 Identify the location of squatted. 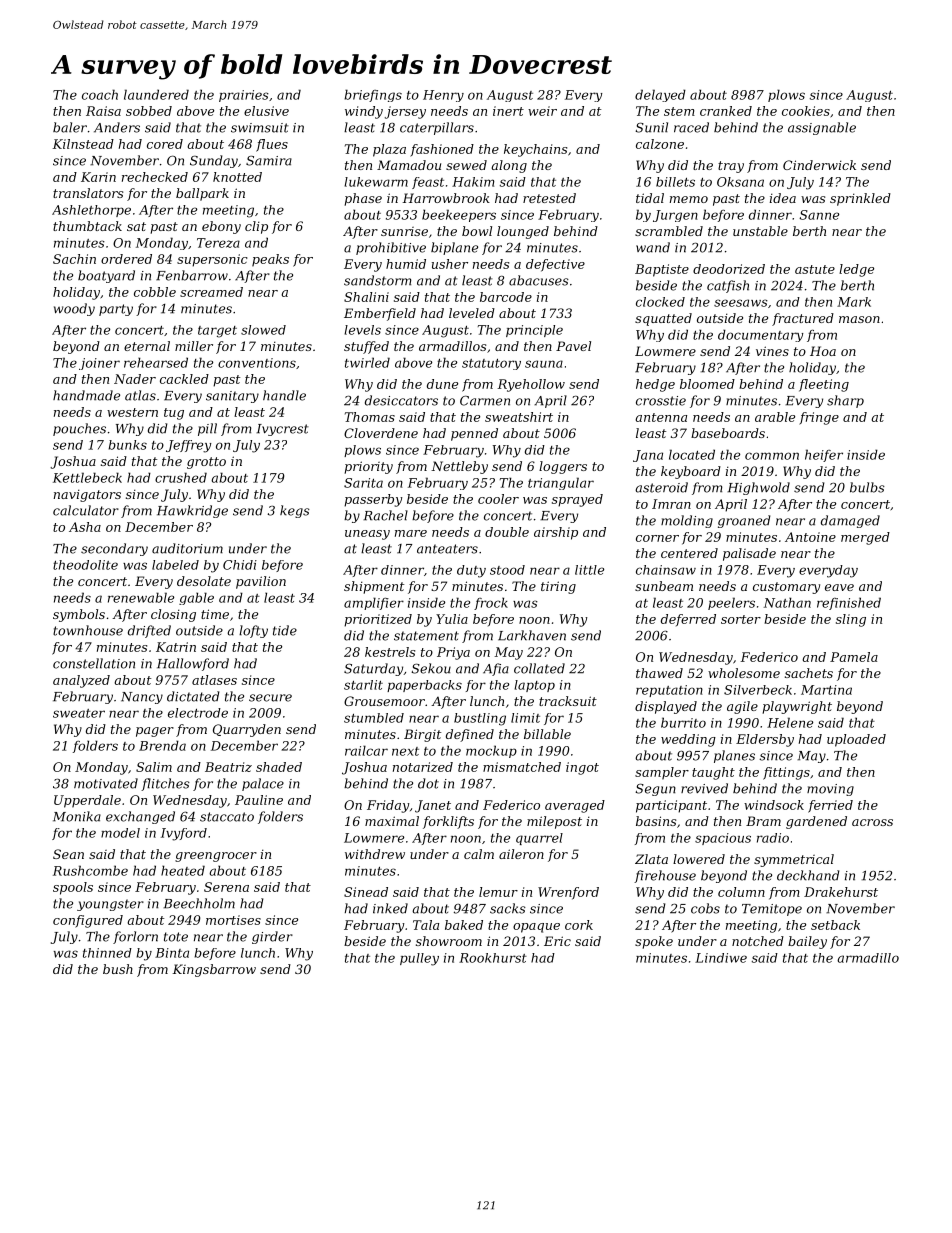
(663, 319).
